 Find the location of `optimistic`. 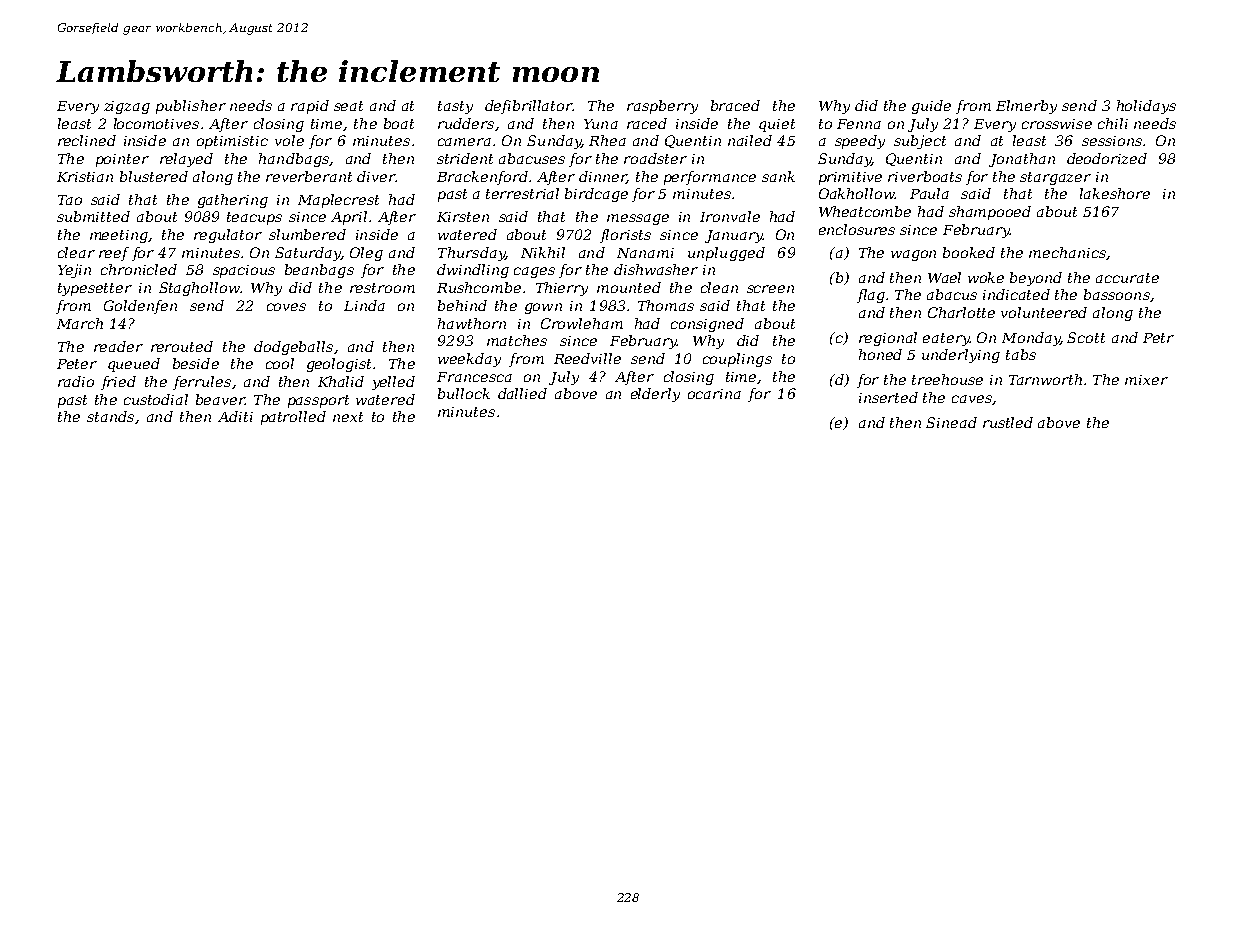

optimistic is located at coordinates (232, 142).
